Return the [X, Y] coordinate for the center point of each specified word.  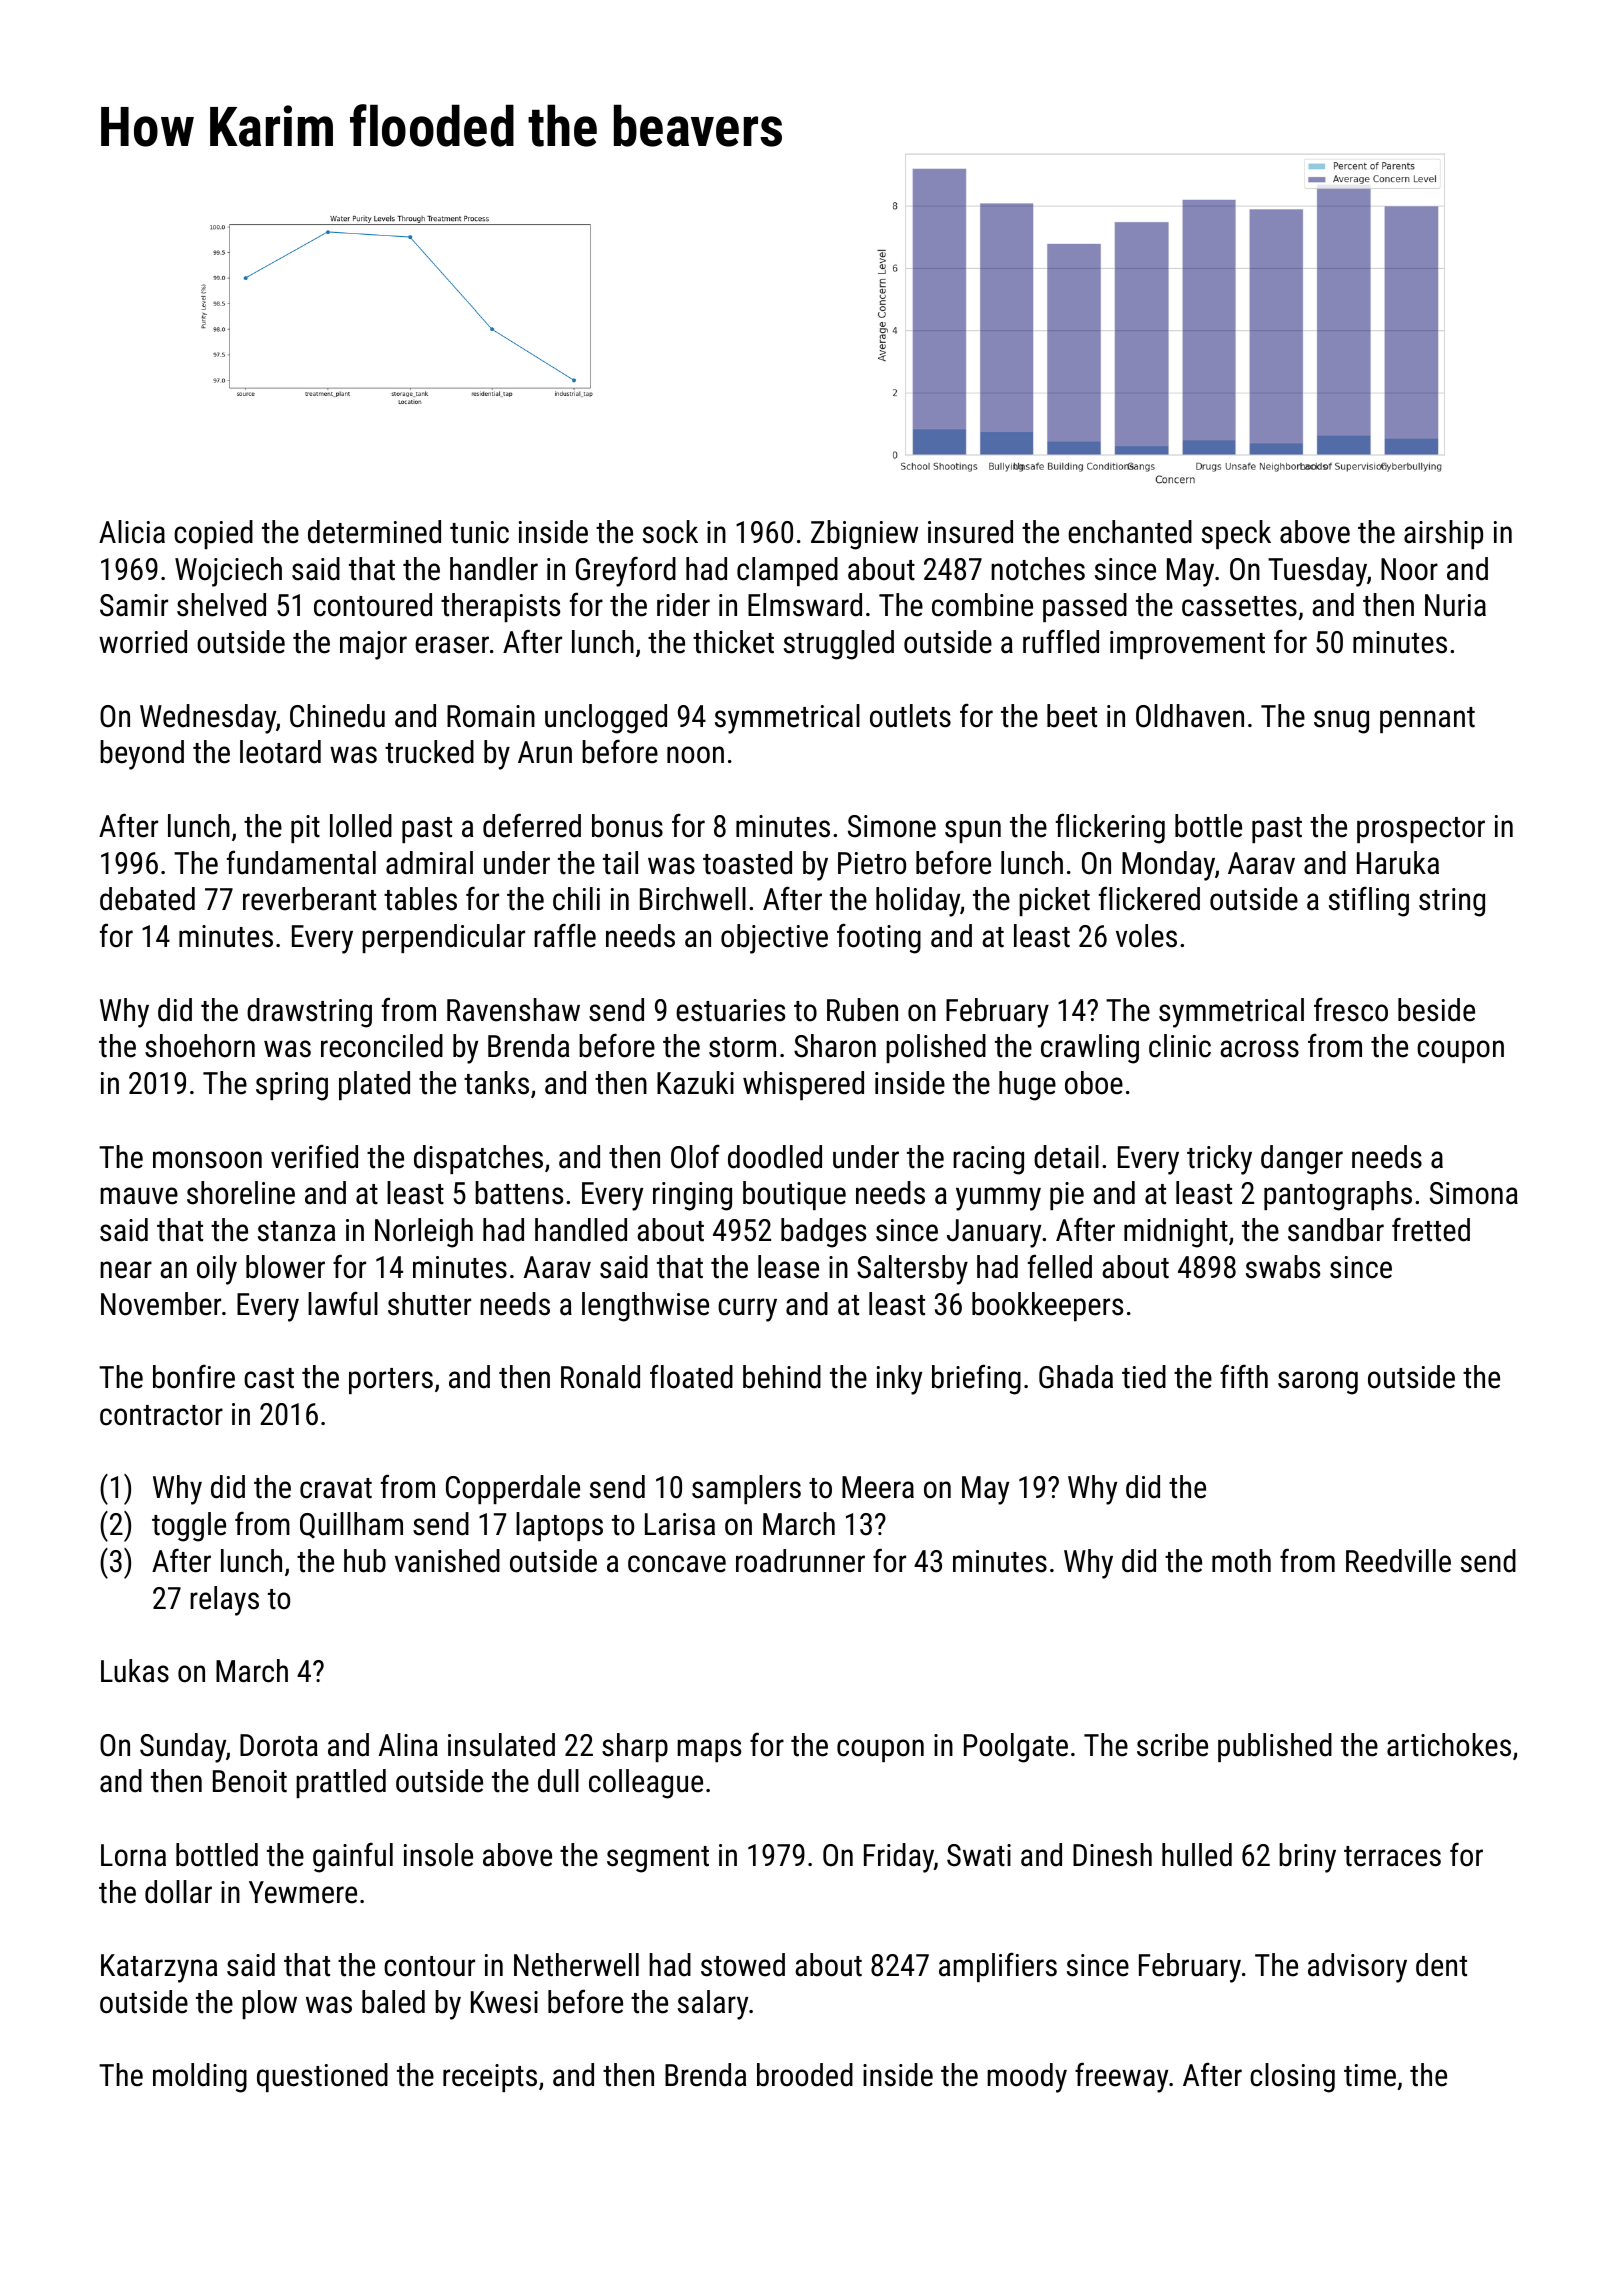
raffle [565, 935]
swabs [1283, 1267]
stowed [743, 1965]
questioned [322, 2077]
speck [1236, 534]
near [126, 1270]
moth [1241, 1561]
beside [1436, 1010]
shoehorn [200, 1046]
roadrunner [800, 1561]
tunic [479, 532]
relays [224, 1601]
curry [747, 1310]
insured [970, 532]
